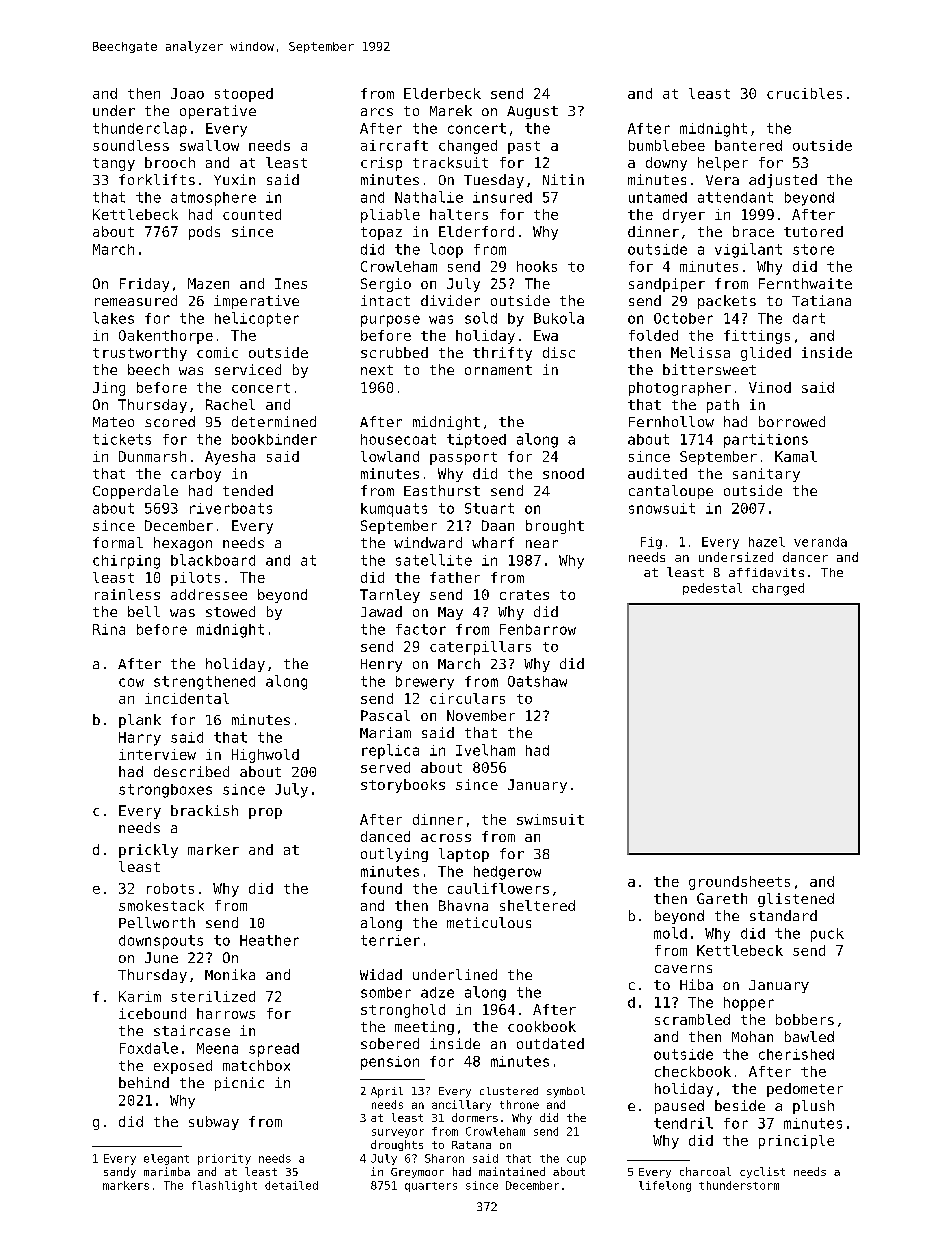 This page has width=952, height=1233. Describe the element at coordinates (265, 813) in the page. I see `prop` at that location.
